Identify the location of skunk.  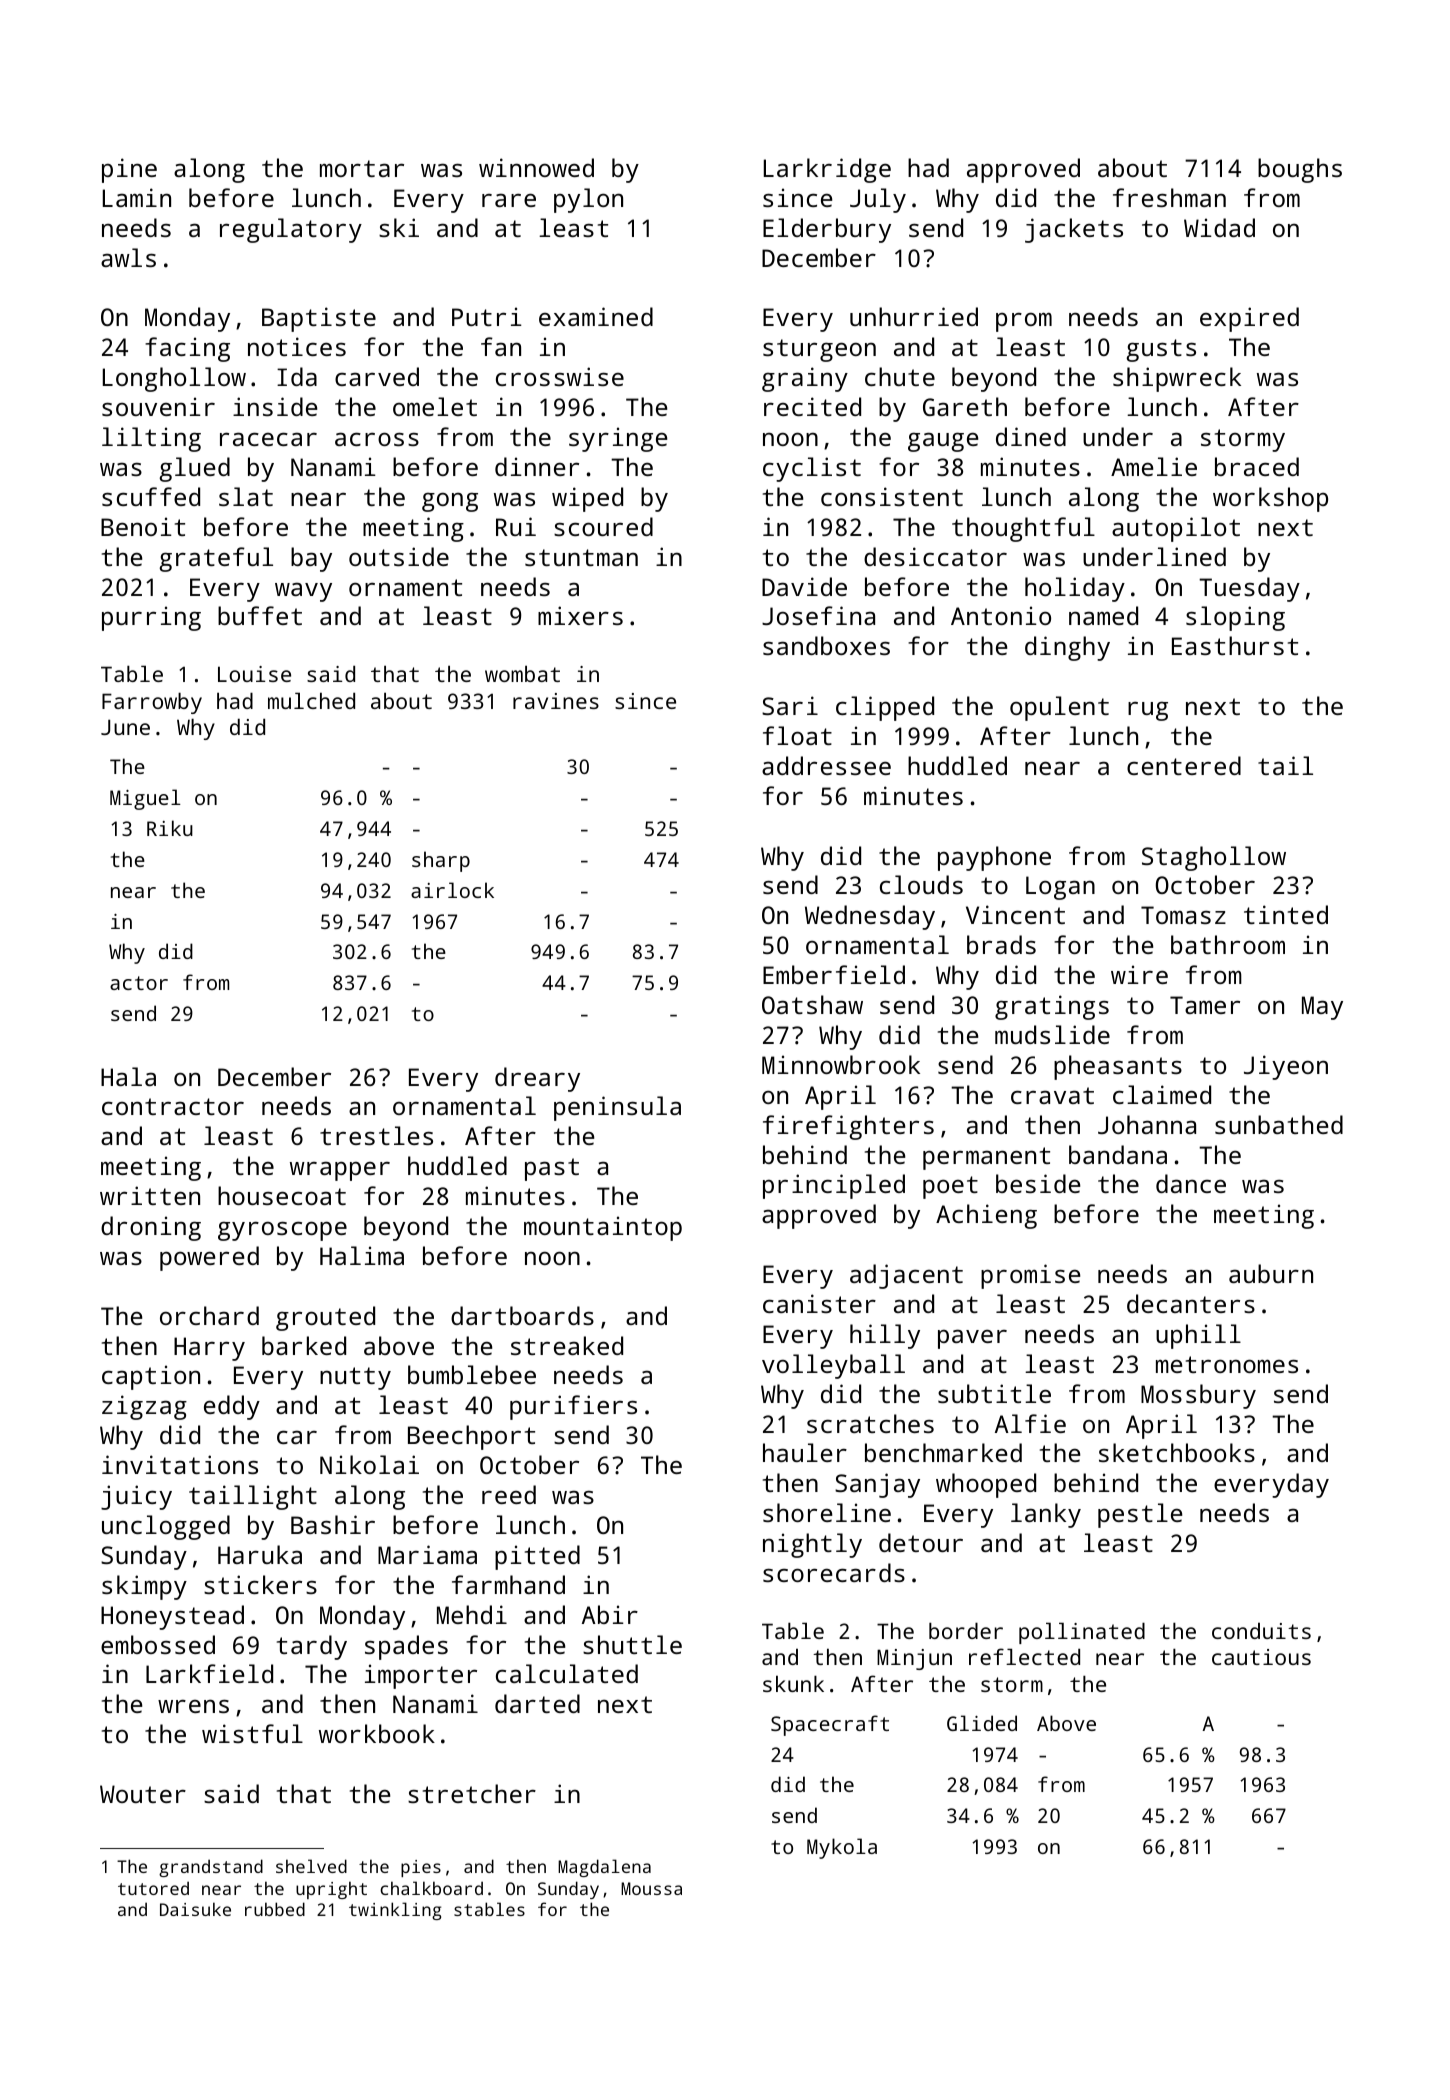
(793, 1683).
